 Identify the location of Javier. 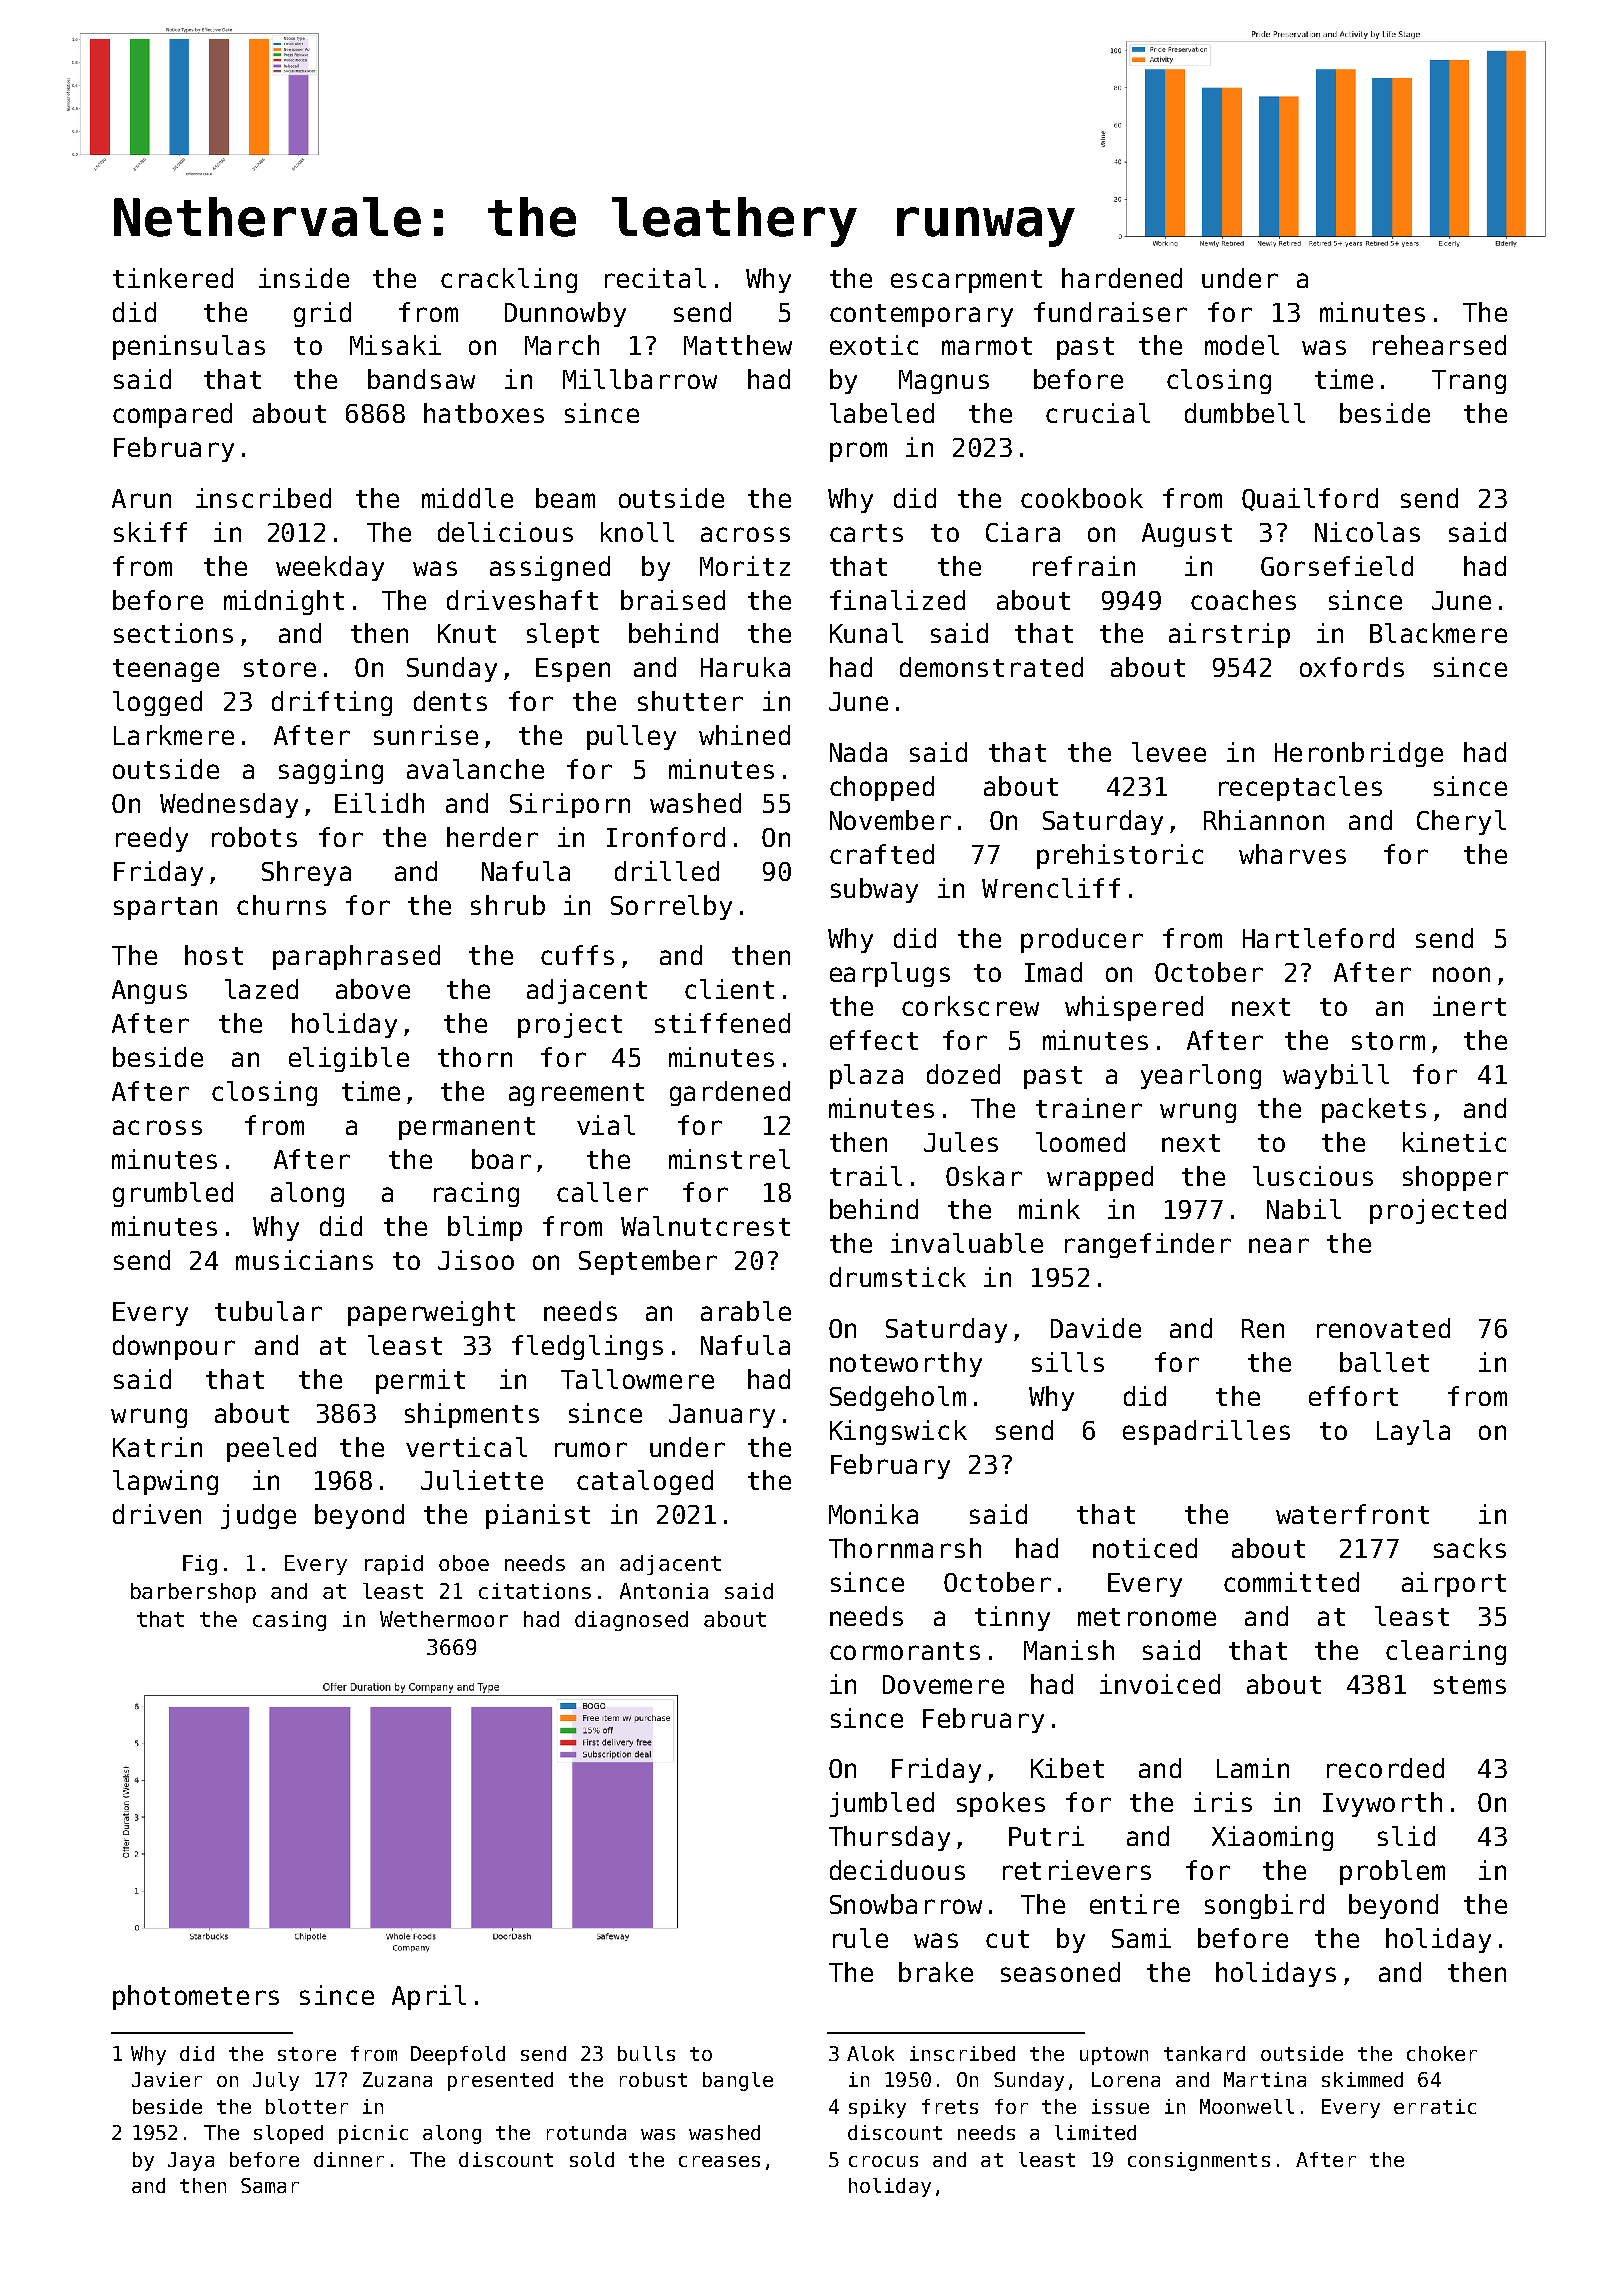
(167, 2079).
